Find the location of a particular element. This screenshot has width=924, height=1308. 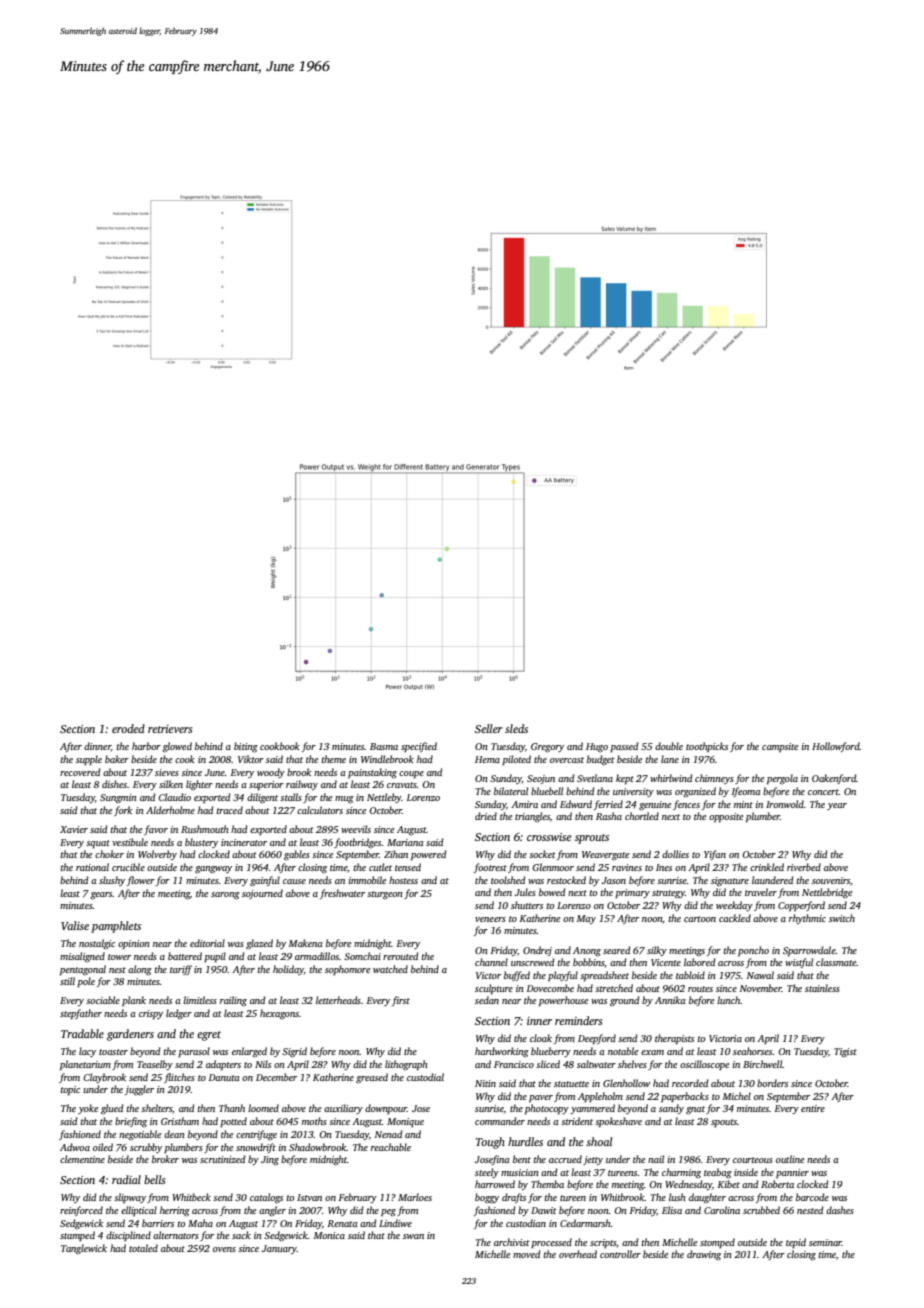

Nenad is located at coordinates (389, 1134).
